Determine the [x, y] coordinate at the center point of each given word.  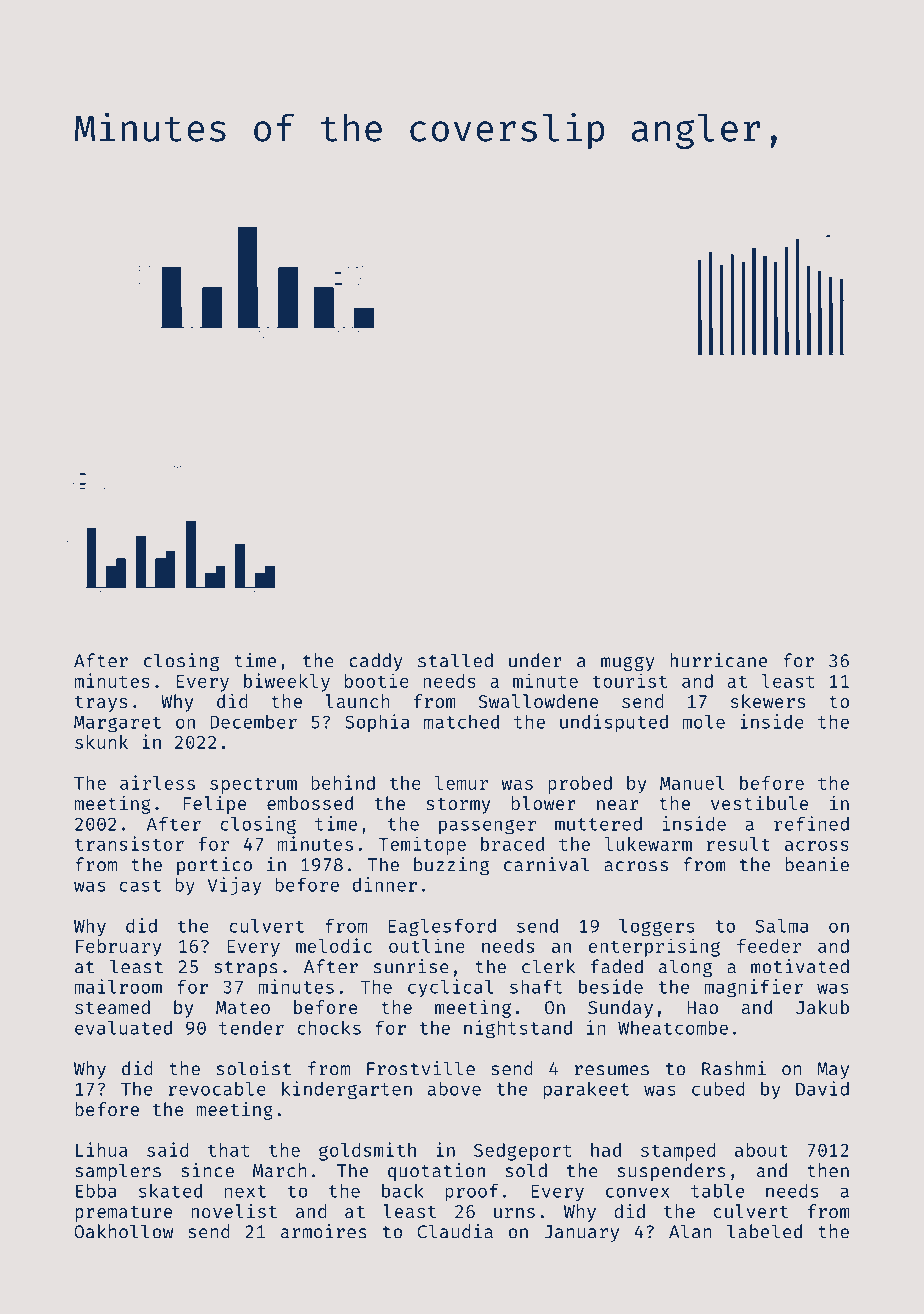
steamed [112, 1007]
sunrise [411, 966]
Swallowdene [538, 701]
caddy [375, 662]
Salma [782, 926]
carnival [546, 864]
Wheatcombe [673, 1027]
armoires [324, 1231]
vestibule [759, 803]
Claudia [455, 1231]
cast [140, 885]
